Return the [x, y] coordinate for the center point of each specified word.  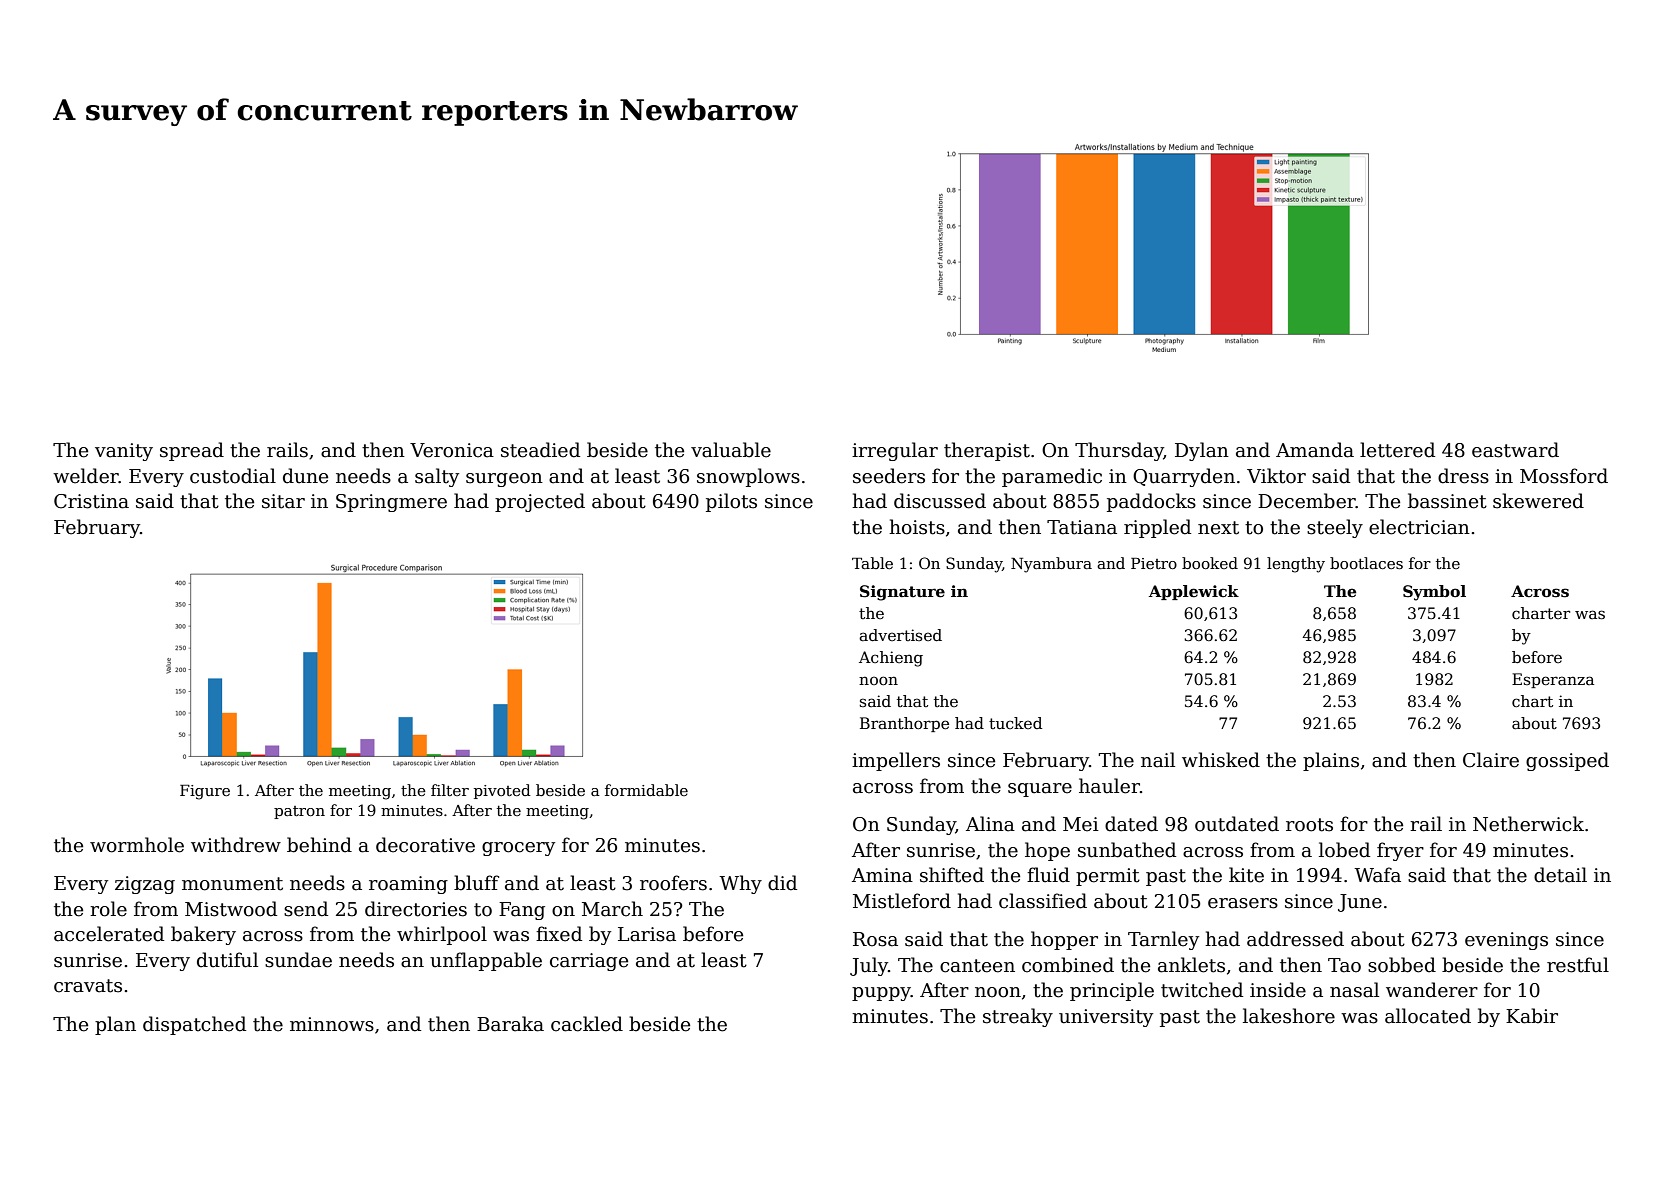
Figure [205, 792]
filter [450, 790]
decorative [425, 845]
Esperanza [1553, 680]
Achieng [891, 659]
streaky [1018, 1017]
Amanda [1315, 450]
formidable [646, 790]
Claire [1491, 760]
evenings [1506, 941]
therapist [987, 451]
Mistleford [902, 901]
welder [86, 476]
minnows [332, 1024]
